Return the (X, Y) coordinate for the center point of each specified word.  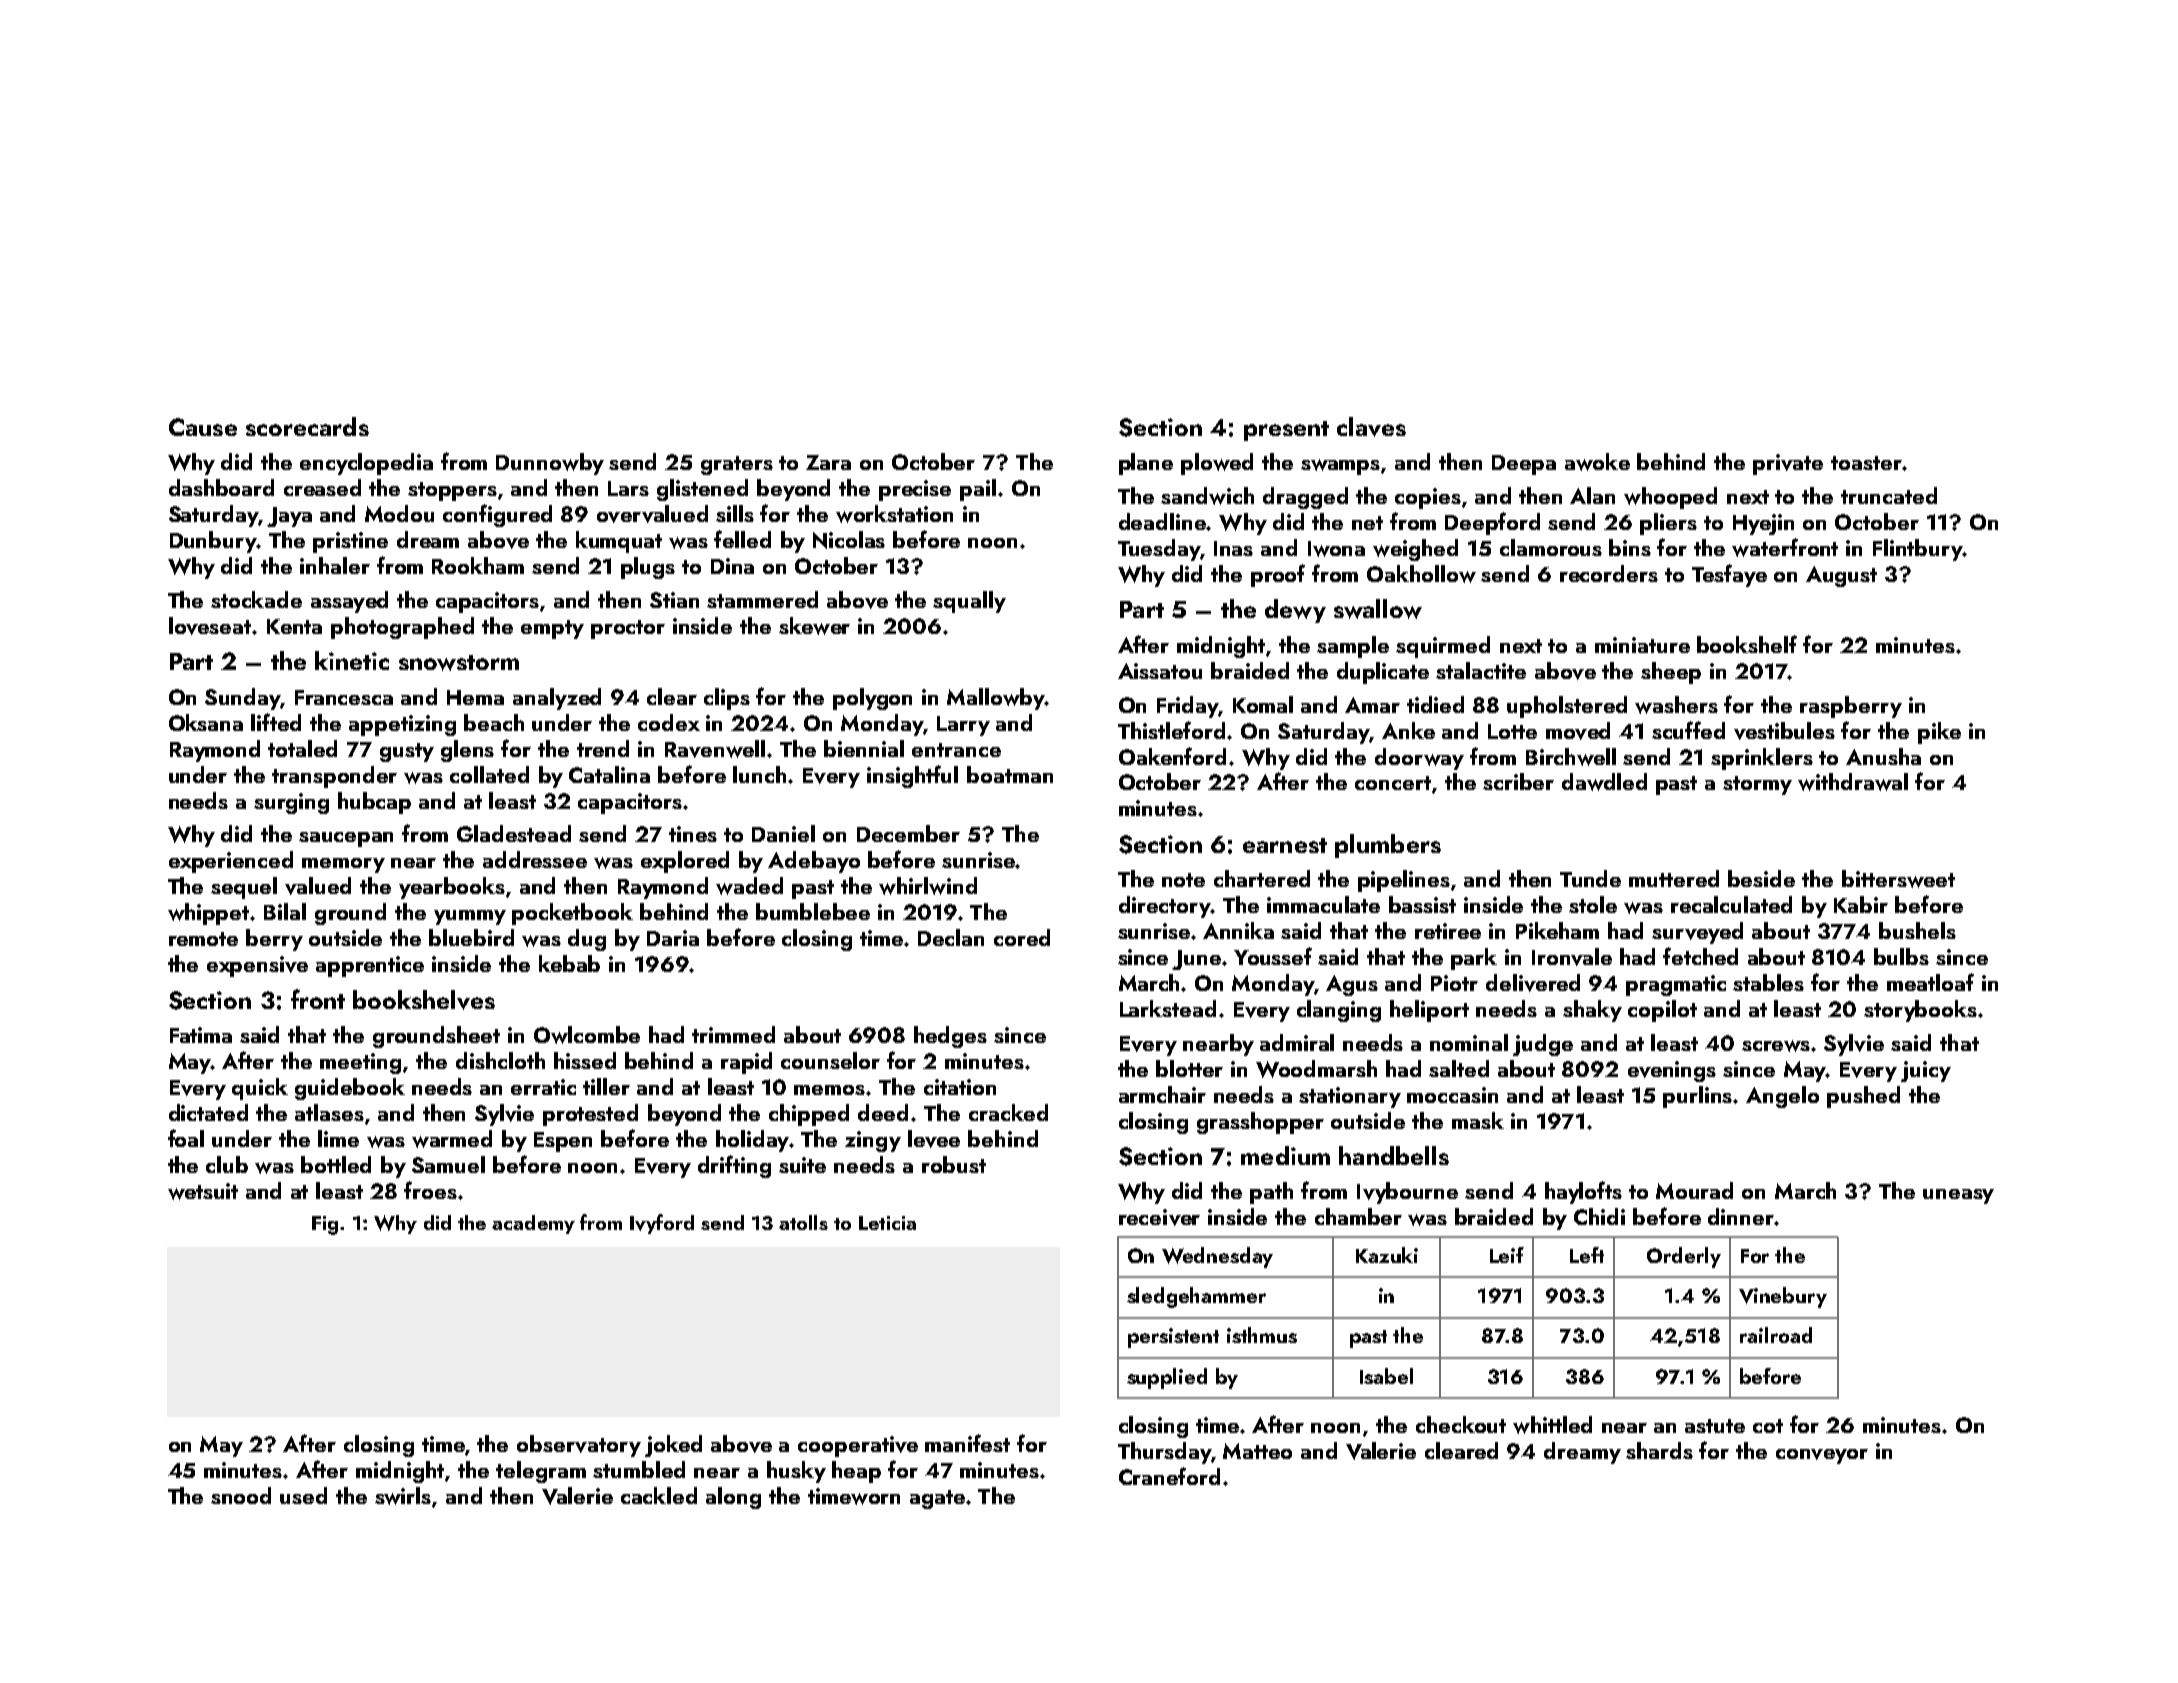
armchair (1162, 1094)
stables (1768, 982)
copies (1428, 498)
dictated (208, 1112)
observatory (579, 1446)
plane (1146, 464)
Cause (203, 427)
